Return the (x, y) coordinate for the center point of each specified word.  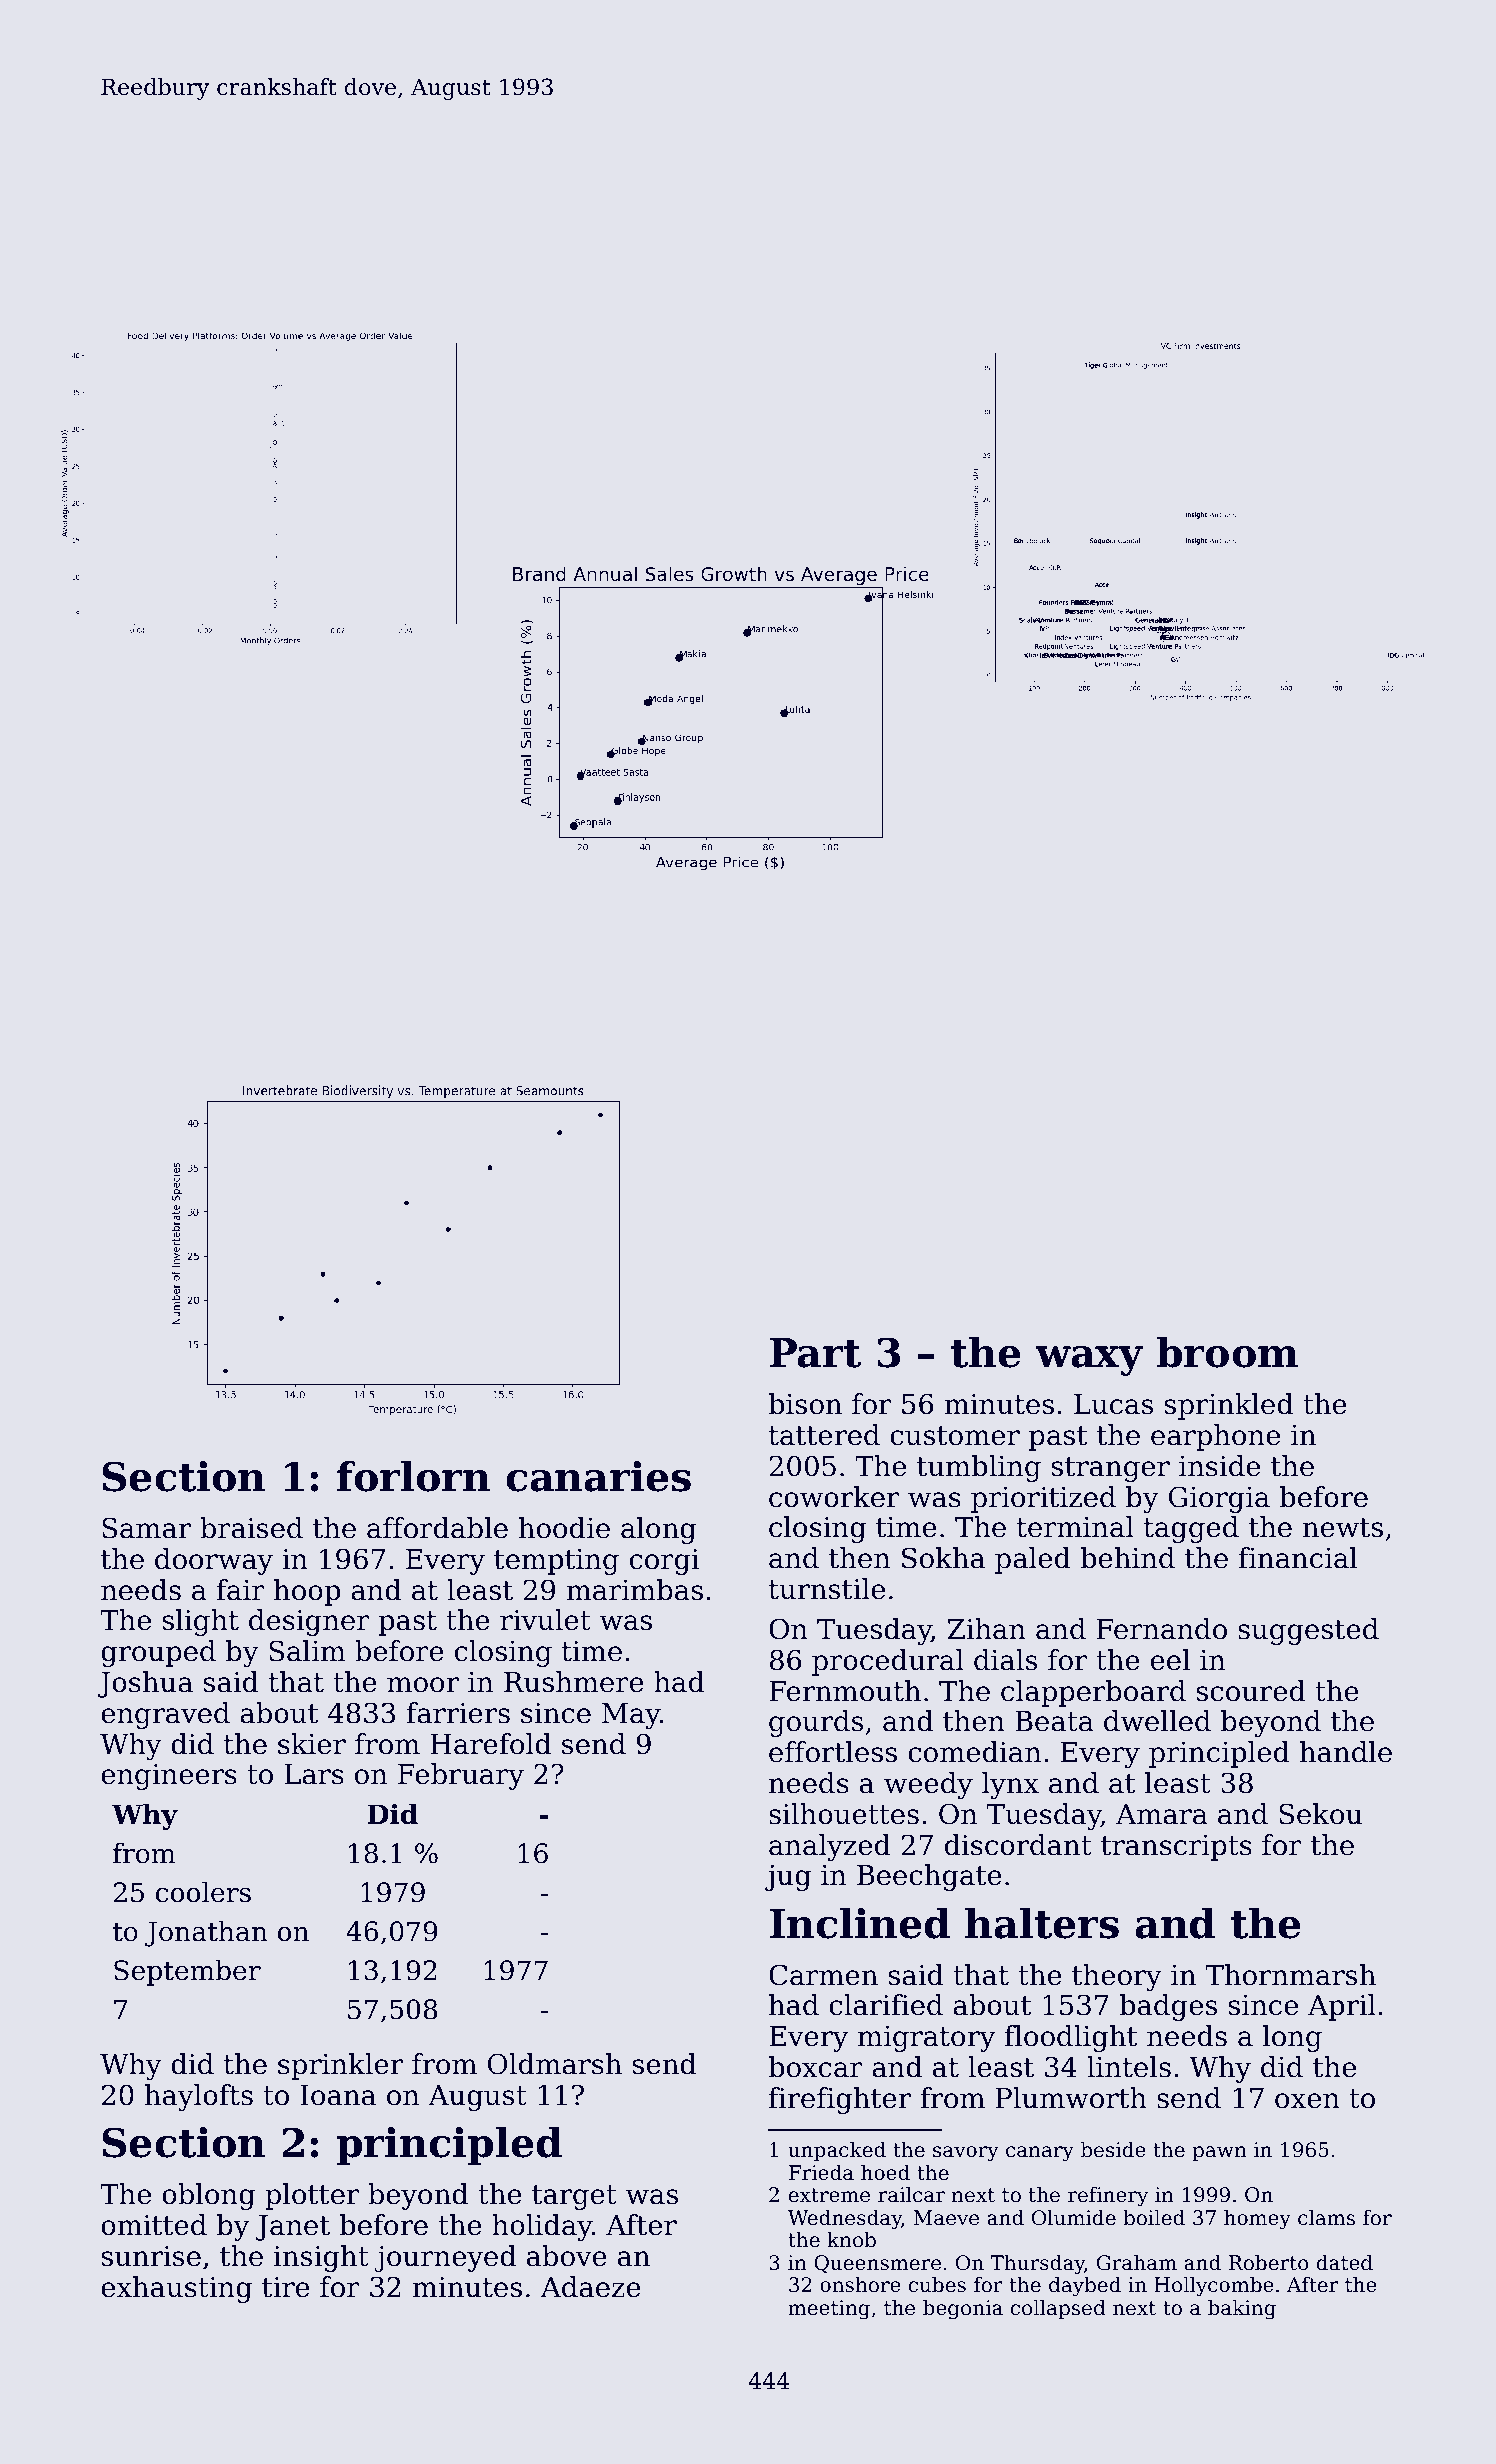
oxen (1307, 2101)
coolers (203, 1892)
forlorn (413, 1476)
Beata (1054, 1721)
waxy (1089, 1361)
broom (1227, 1352)
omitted (154, 2225)
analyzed (830, 1847)
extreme (829, 2195)
